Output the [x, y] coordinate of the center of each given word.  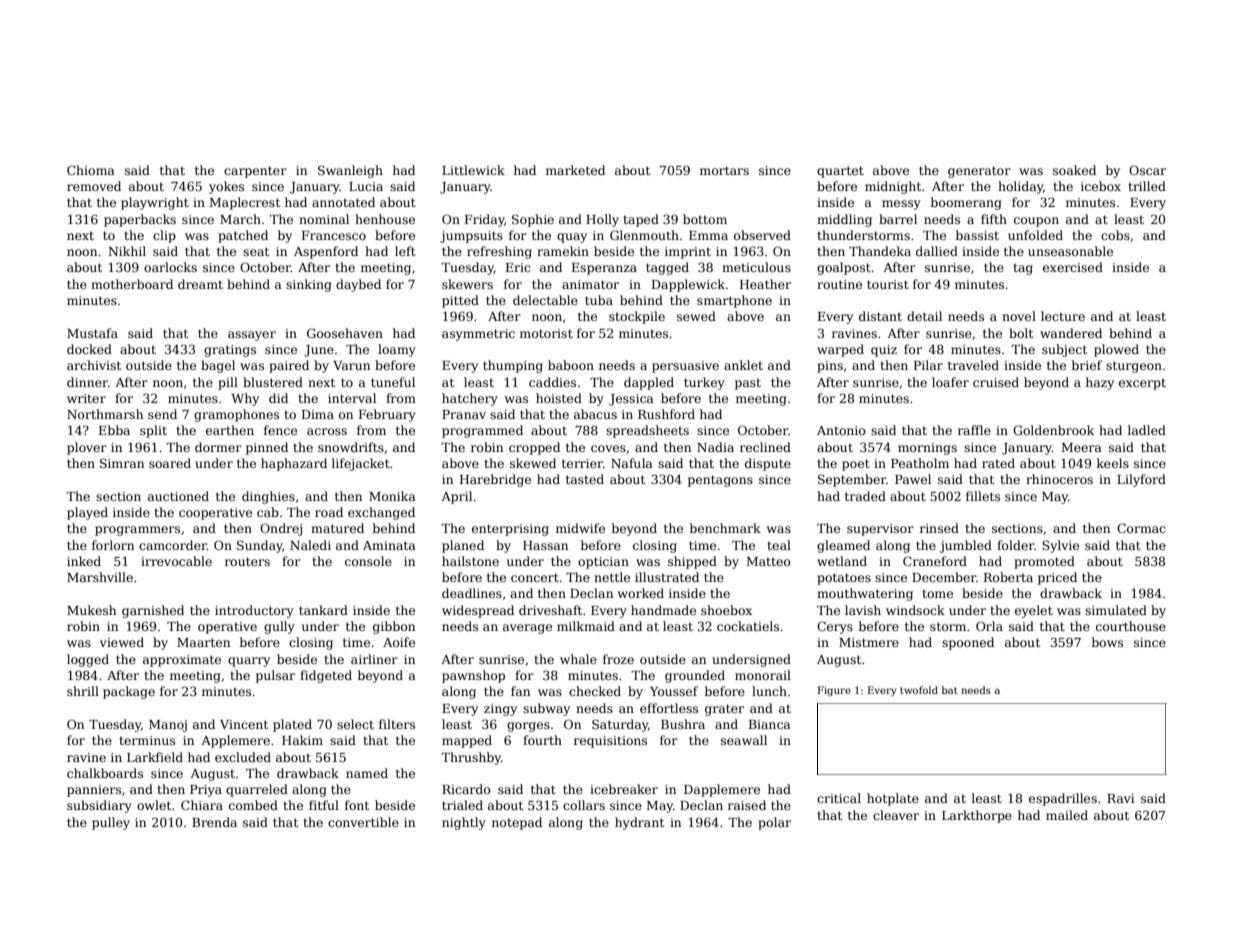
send [162, 414]
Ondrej [281, 529]
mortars [724, 170]
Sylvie [1060, 546]
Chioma [91, 170]
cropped [534, 448]
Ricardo [466, 789]
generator [979, 172]
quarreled [257, 790]
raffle [974, 430]
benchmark [725, 528]
